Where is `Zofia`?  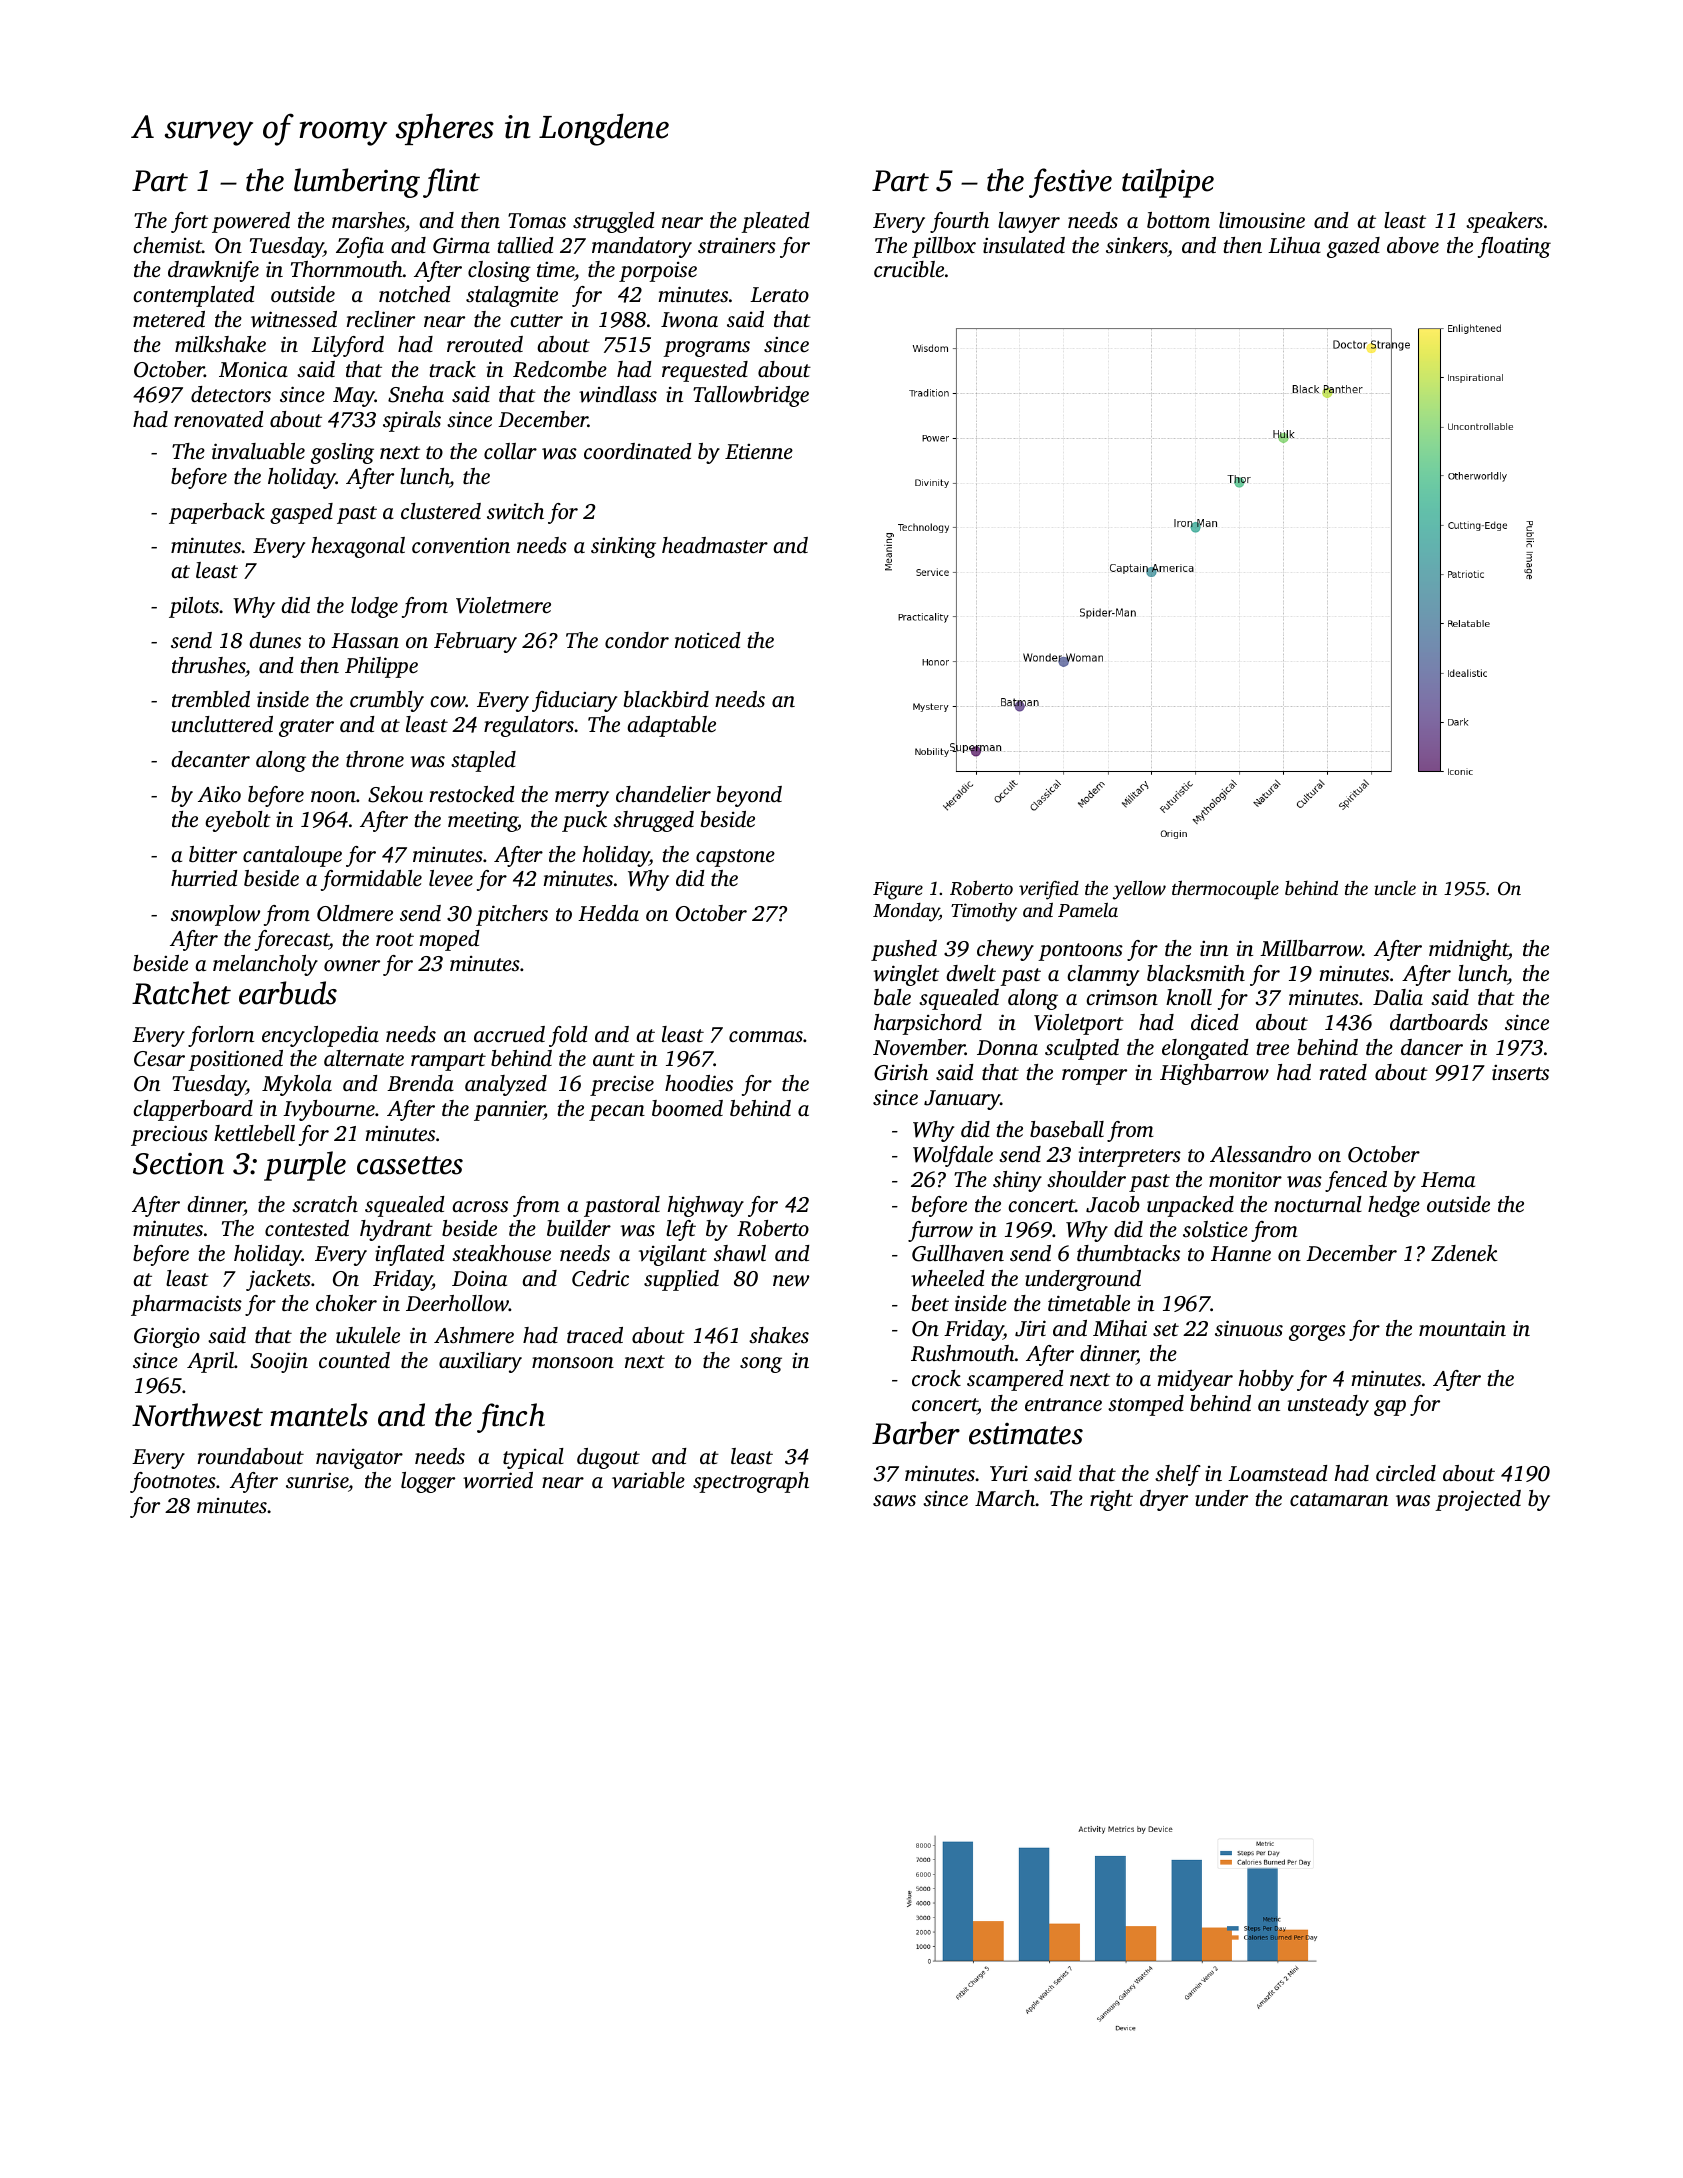
Zofia is located at coordinates (360, 247).
